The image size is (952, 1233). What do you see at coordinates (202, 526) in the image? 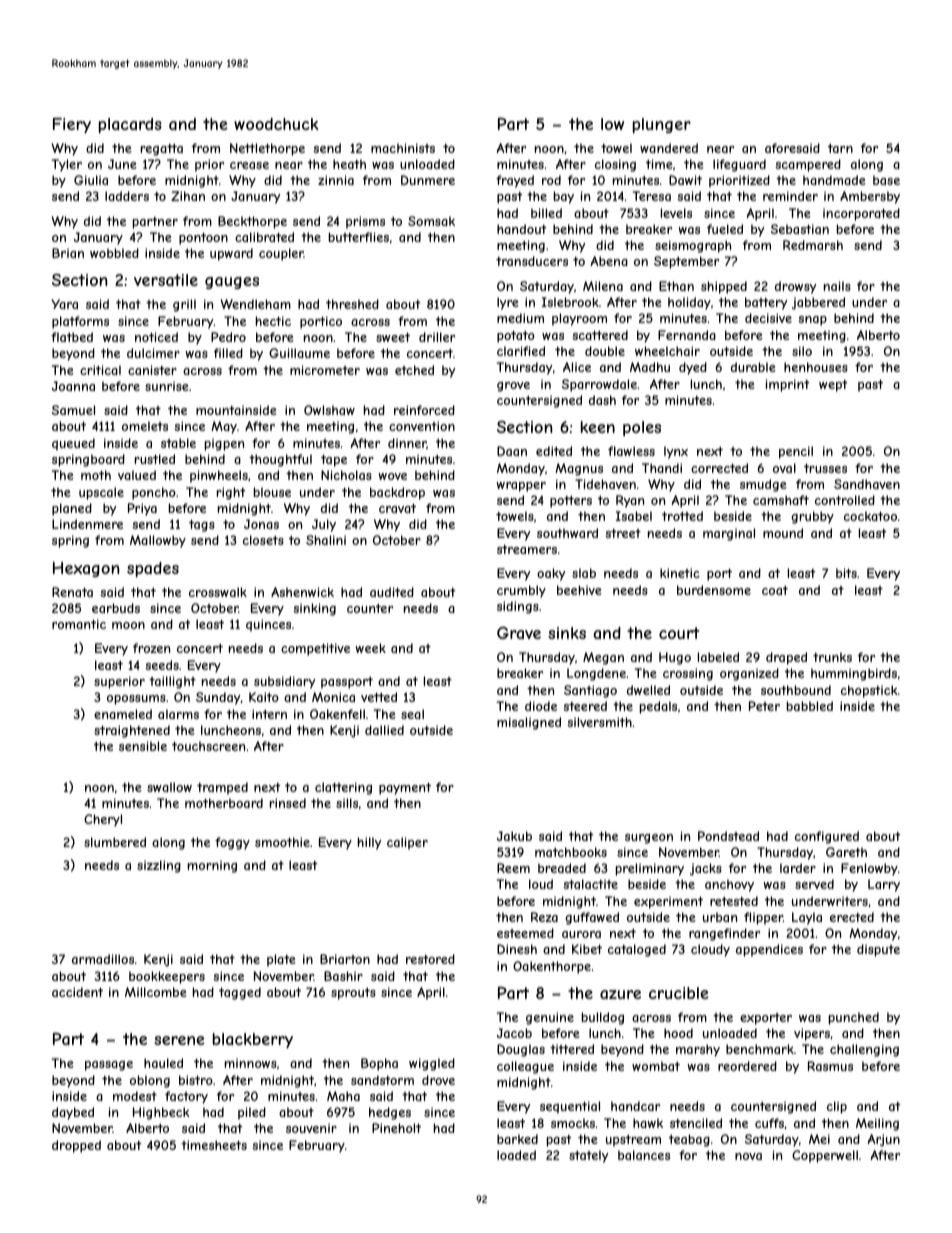
I see `tags` at bounding box center [202, 526].
